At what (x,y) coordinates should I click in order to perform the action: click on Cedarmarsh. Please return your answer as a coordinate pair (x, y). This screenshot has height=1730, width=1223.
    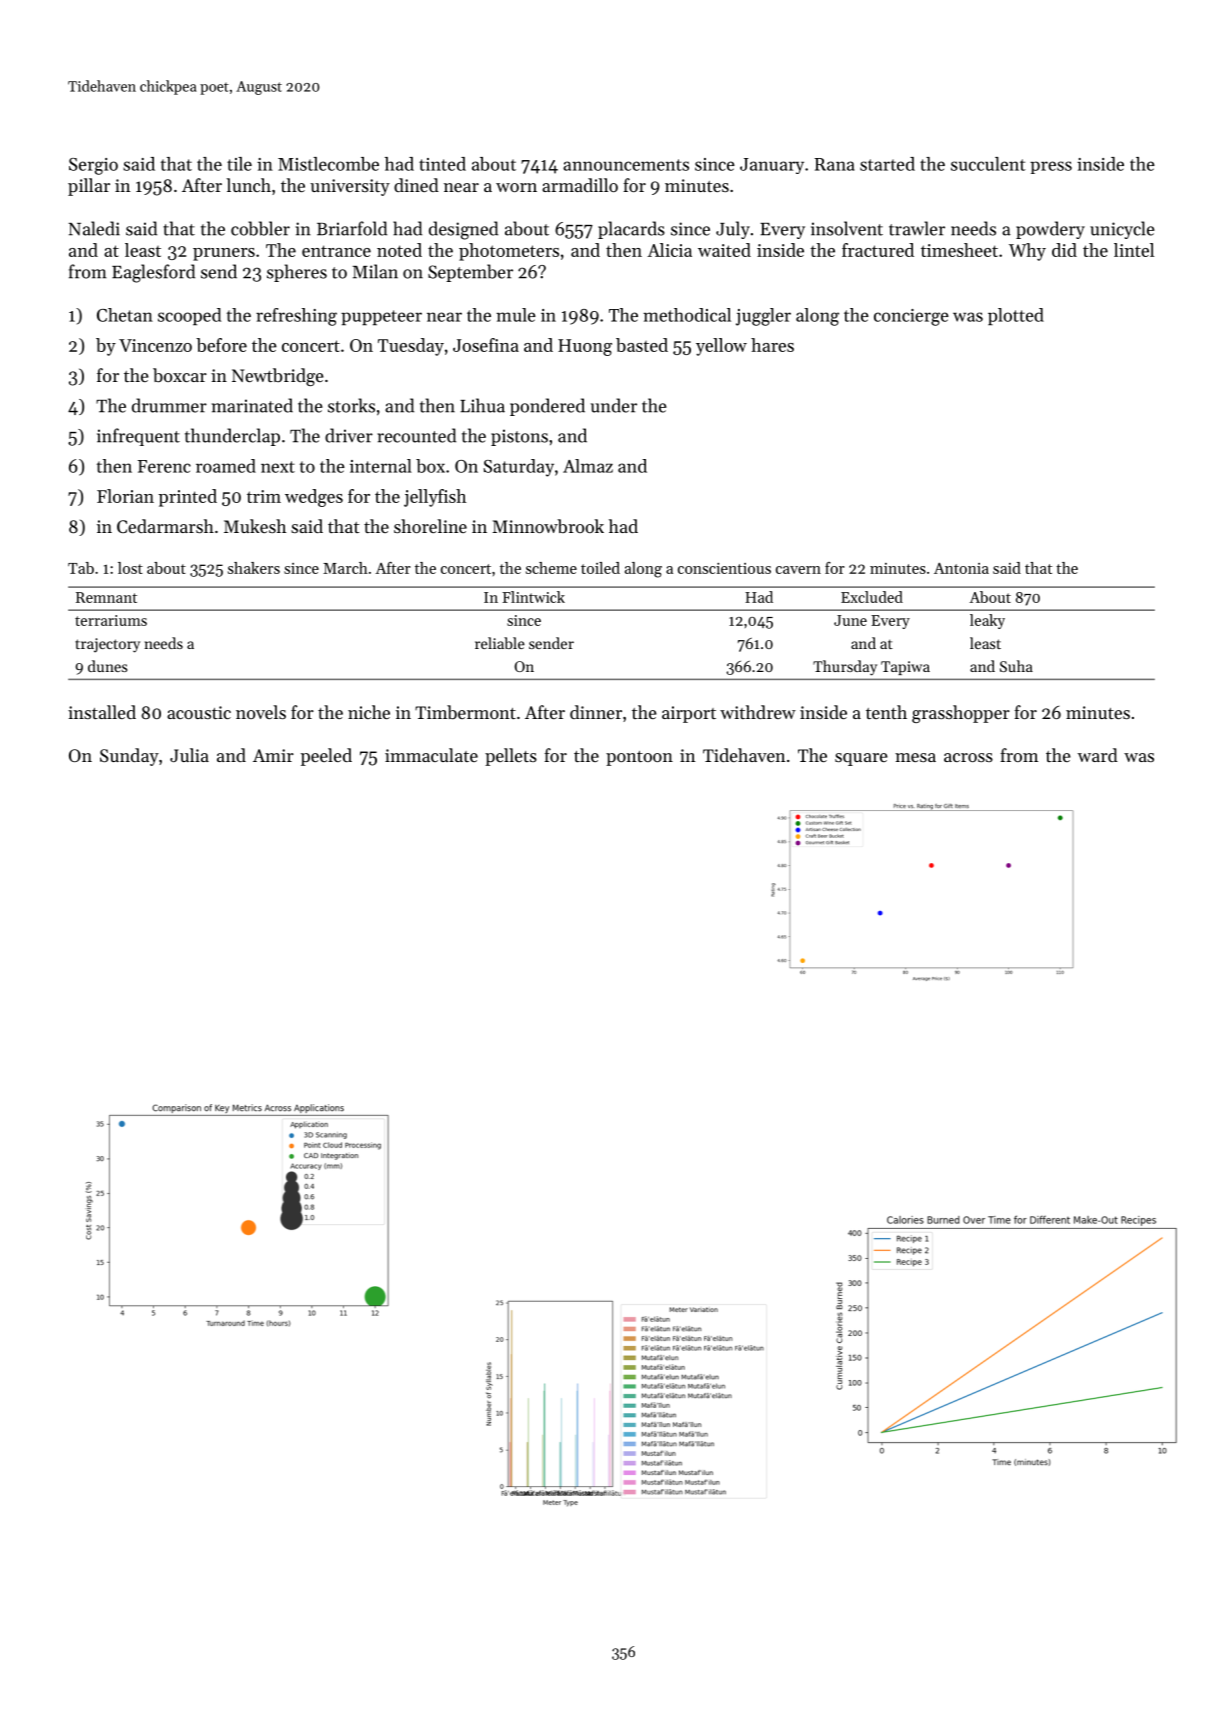
    Looking at the image, I should click on (165, 526).
